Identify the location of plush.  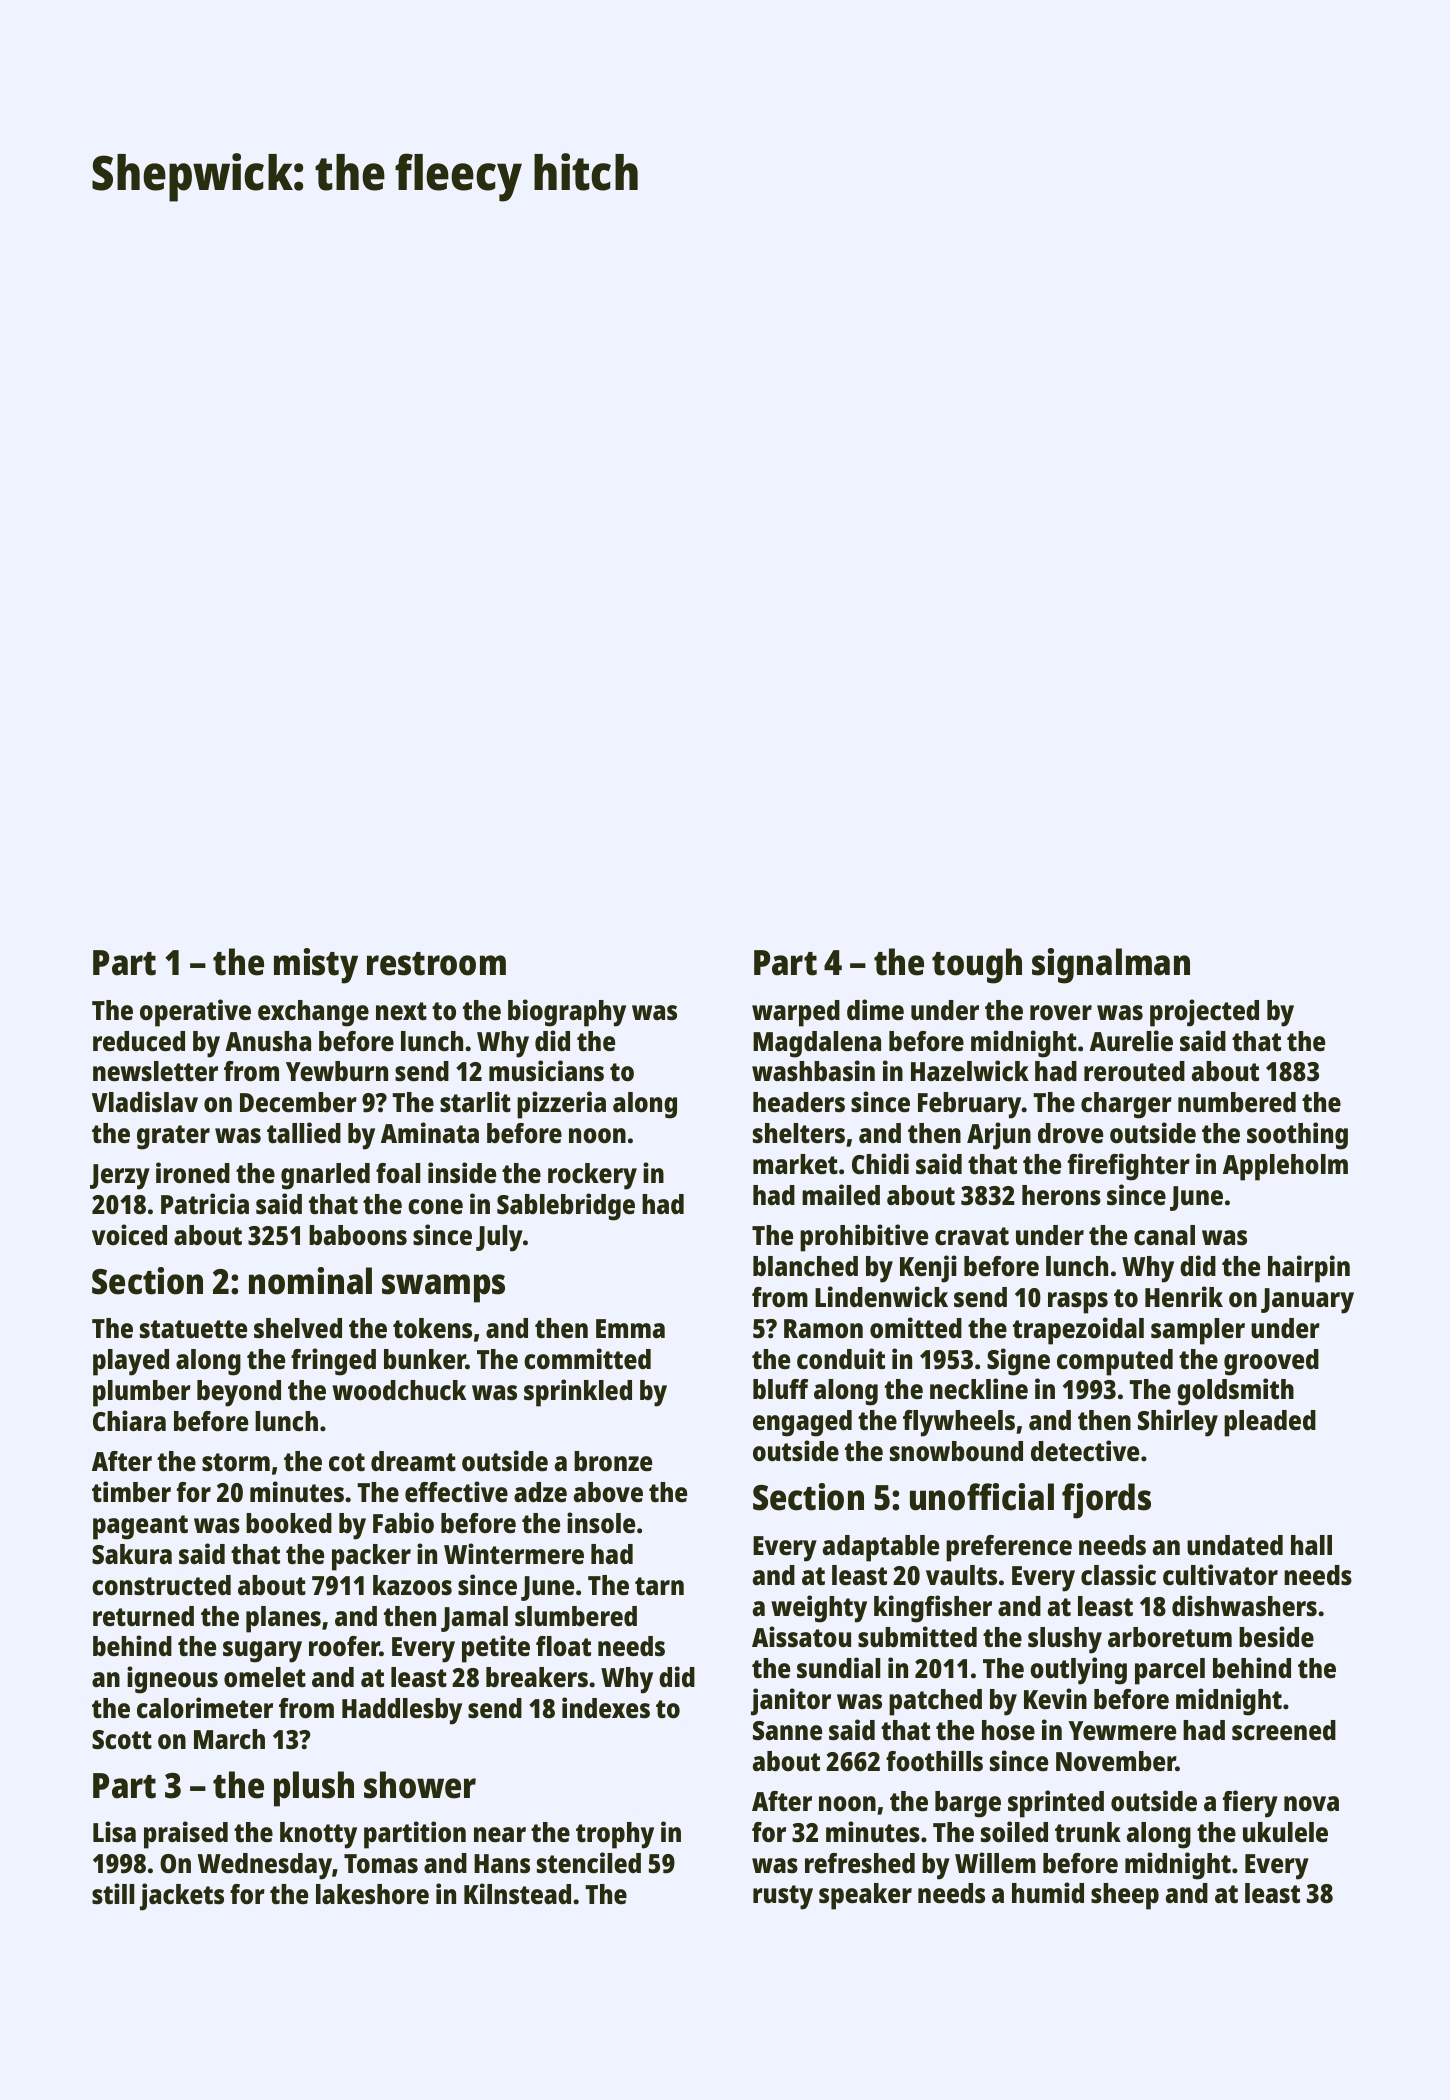
(314, 1789).
